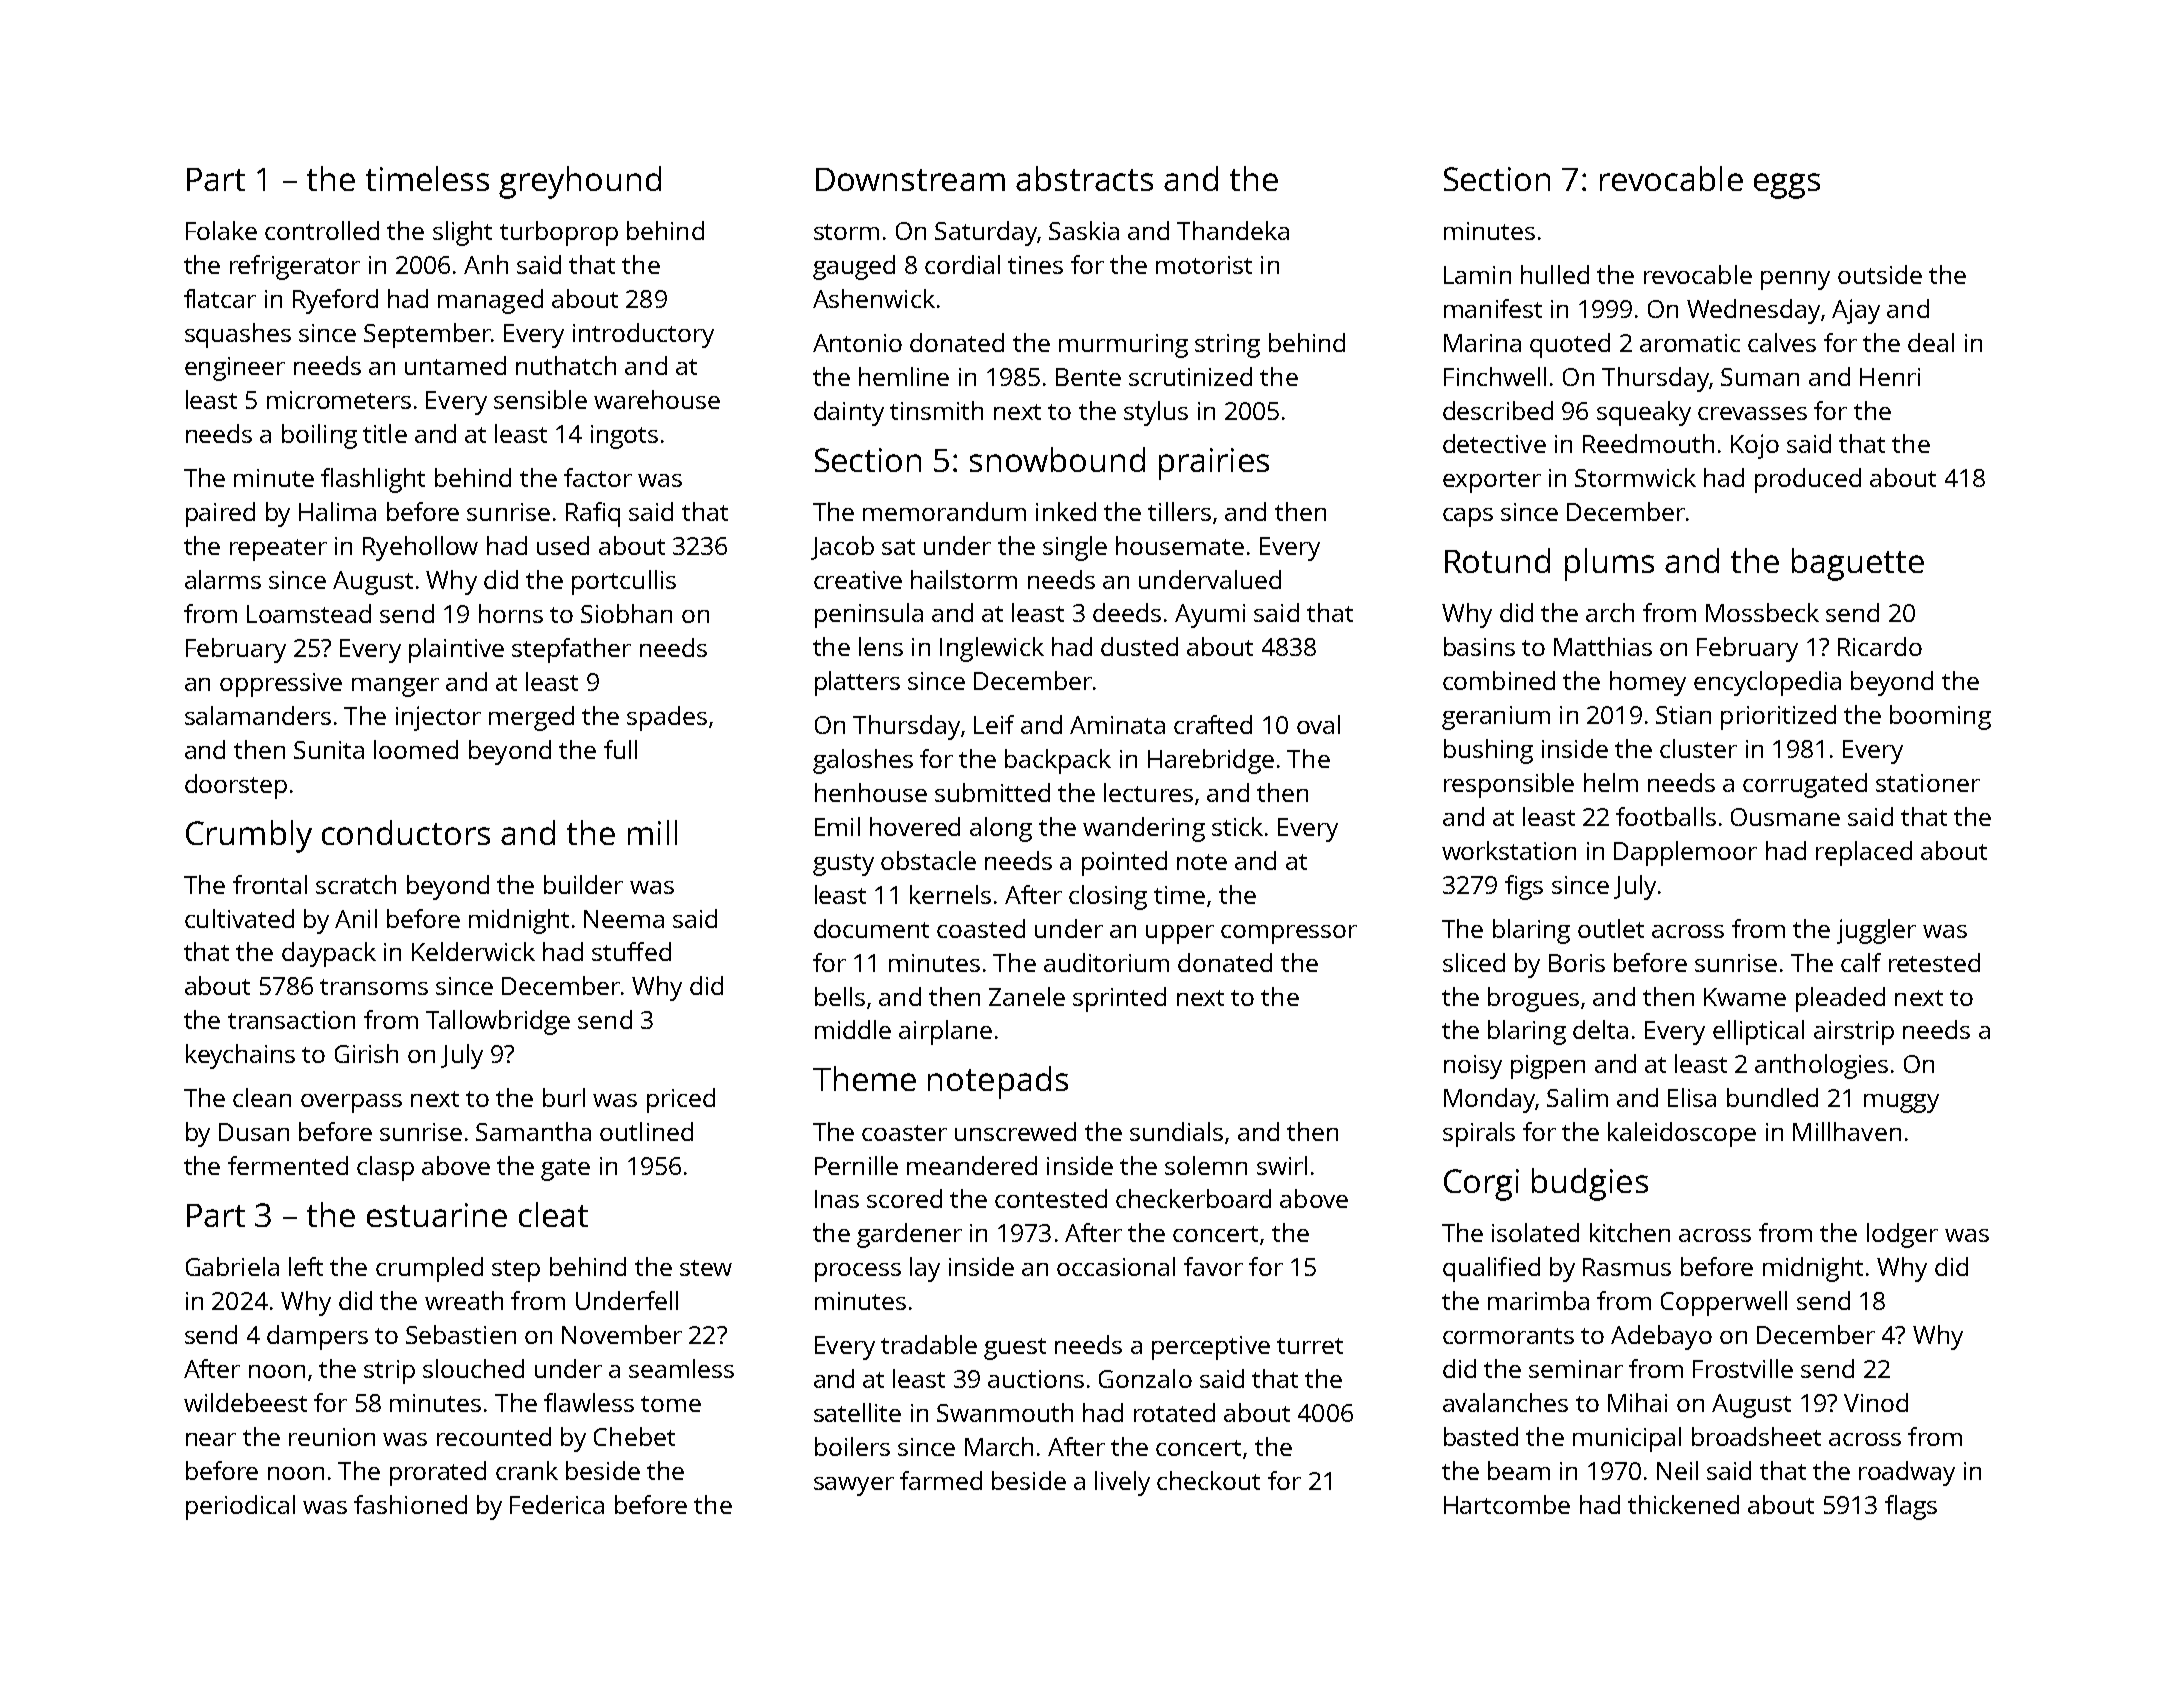 Image resolution: width=2178 pixels, height=1683 pixels. What do you see at coordinates (1122, 1483) in the screenshot?
I see `lively` at bounding box center [1122, 1483].
